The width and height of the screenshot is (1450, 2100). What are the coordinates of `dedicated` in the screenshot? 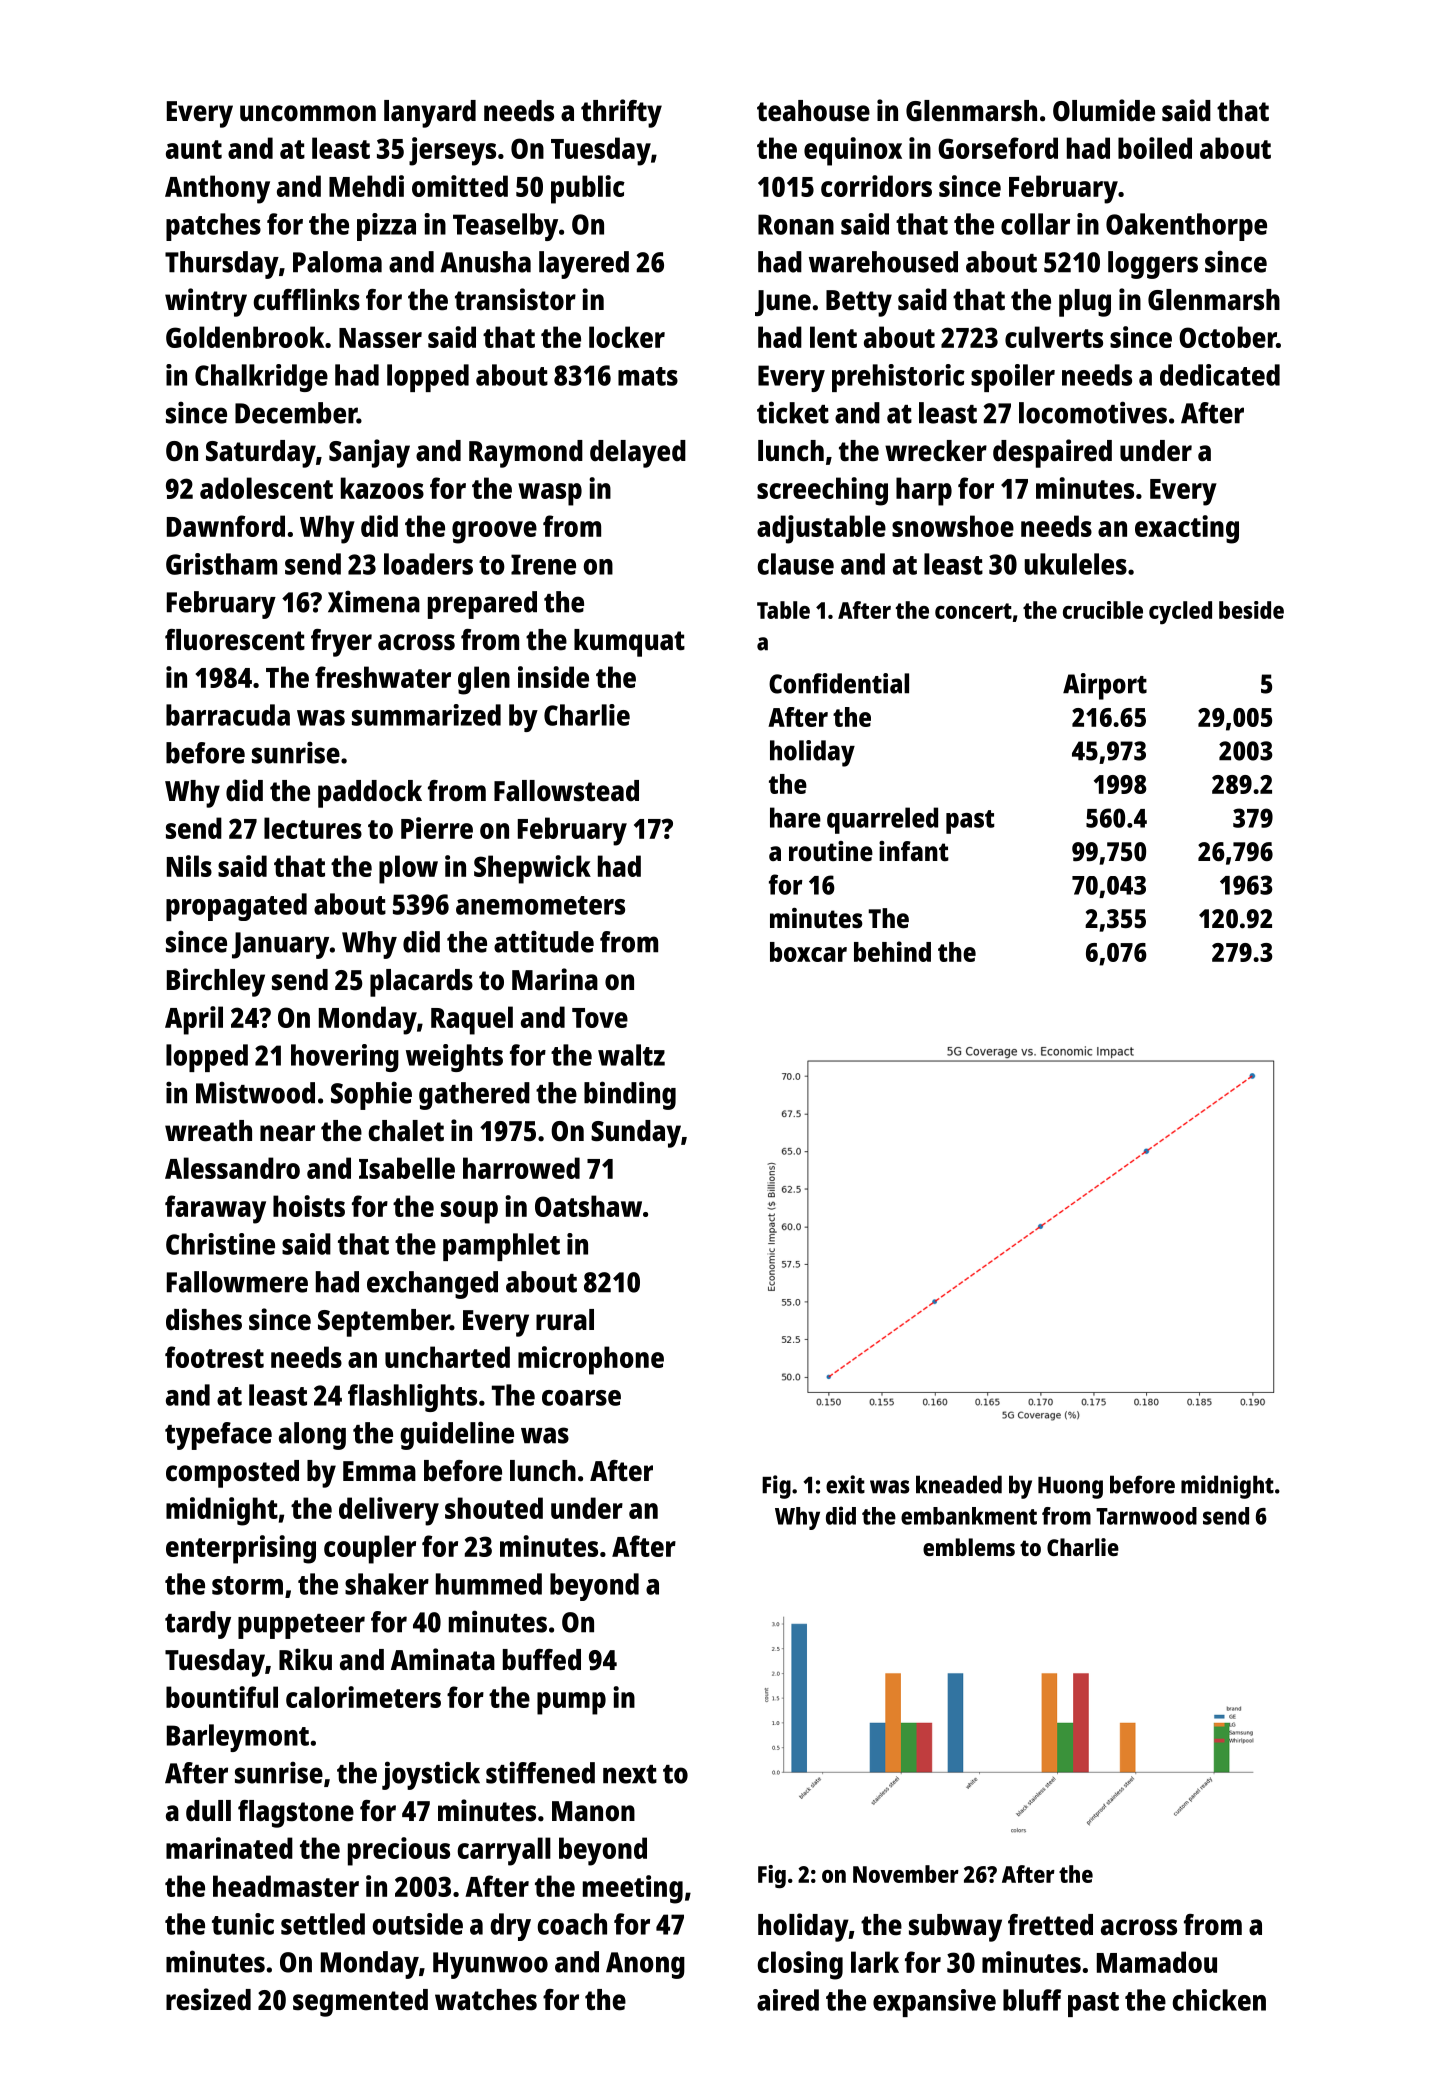 It's located at (1220, 375).
